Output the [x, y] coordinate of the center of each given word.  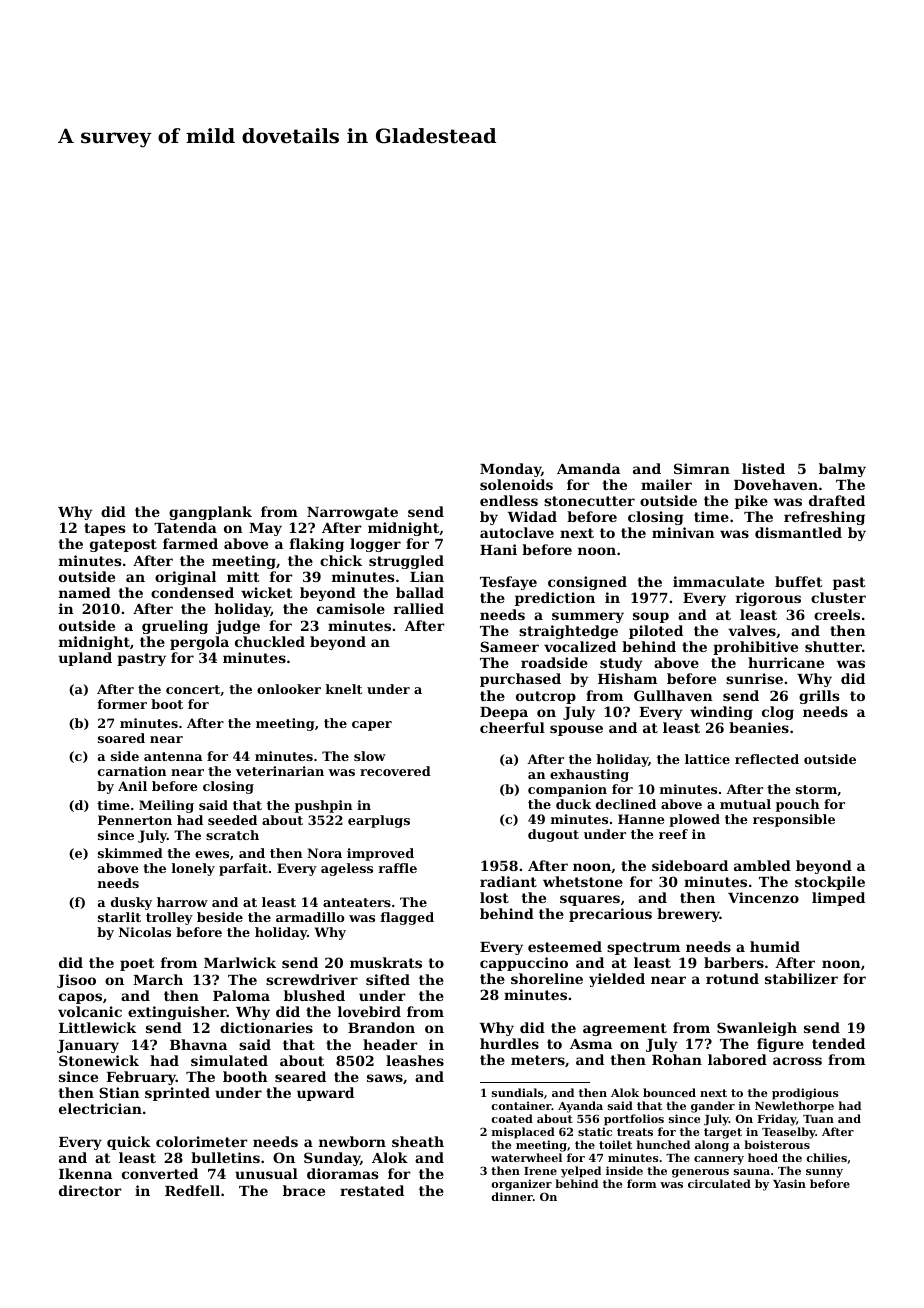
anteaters [357, 902]
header [390, 1044]
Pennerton [135, 820]
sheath [418, 1141]
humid [775, 946]
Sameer [509, 646]
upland [85, 659]
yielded [617, 980]
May [265, 529]
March [158, 979]
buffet [798, 581]
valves [752, 630]
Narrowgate [352, 513]
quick [129, 1143]
